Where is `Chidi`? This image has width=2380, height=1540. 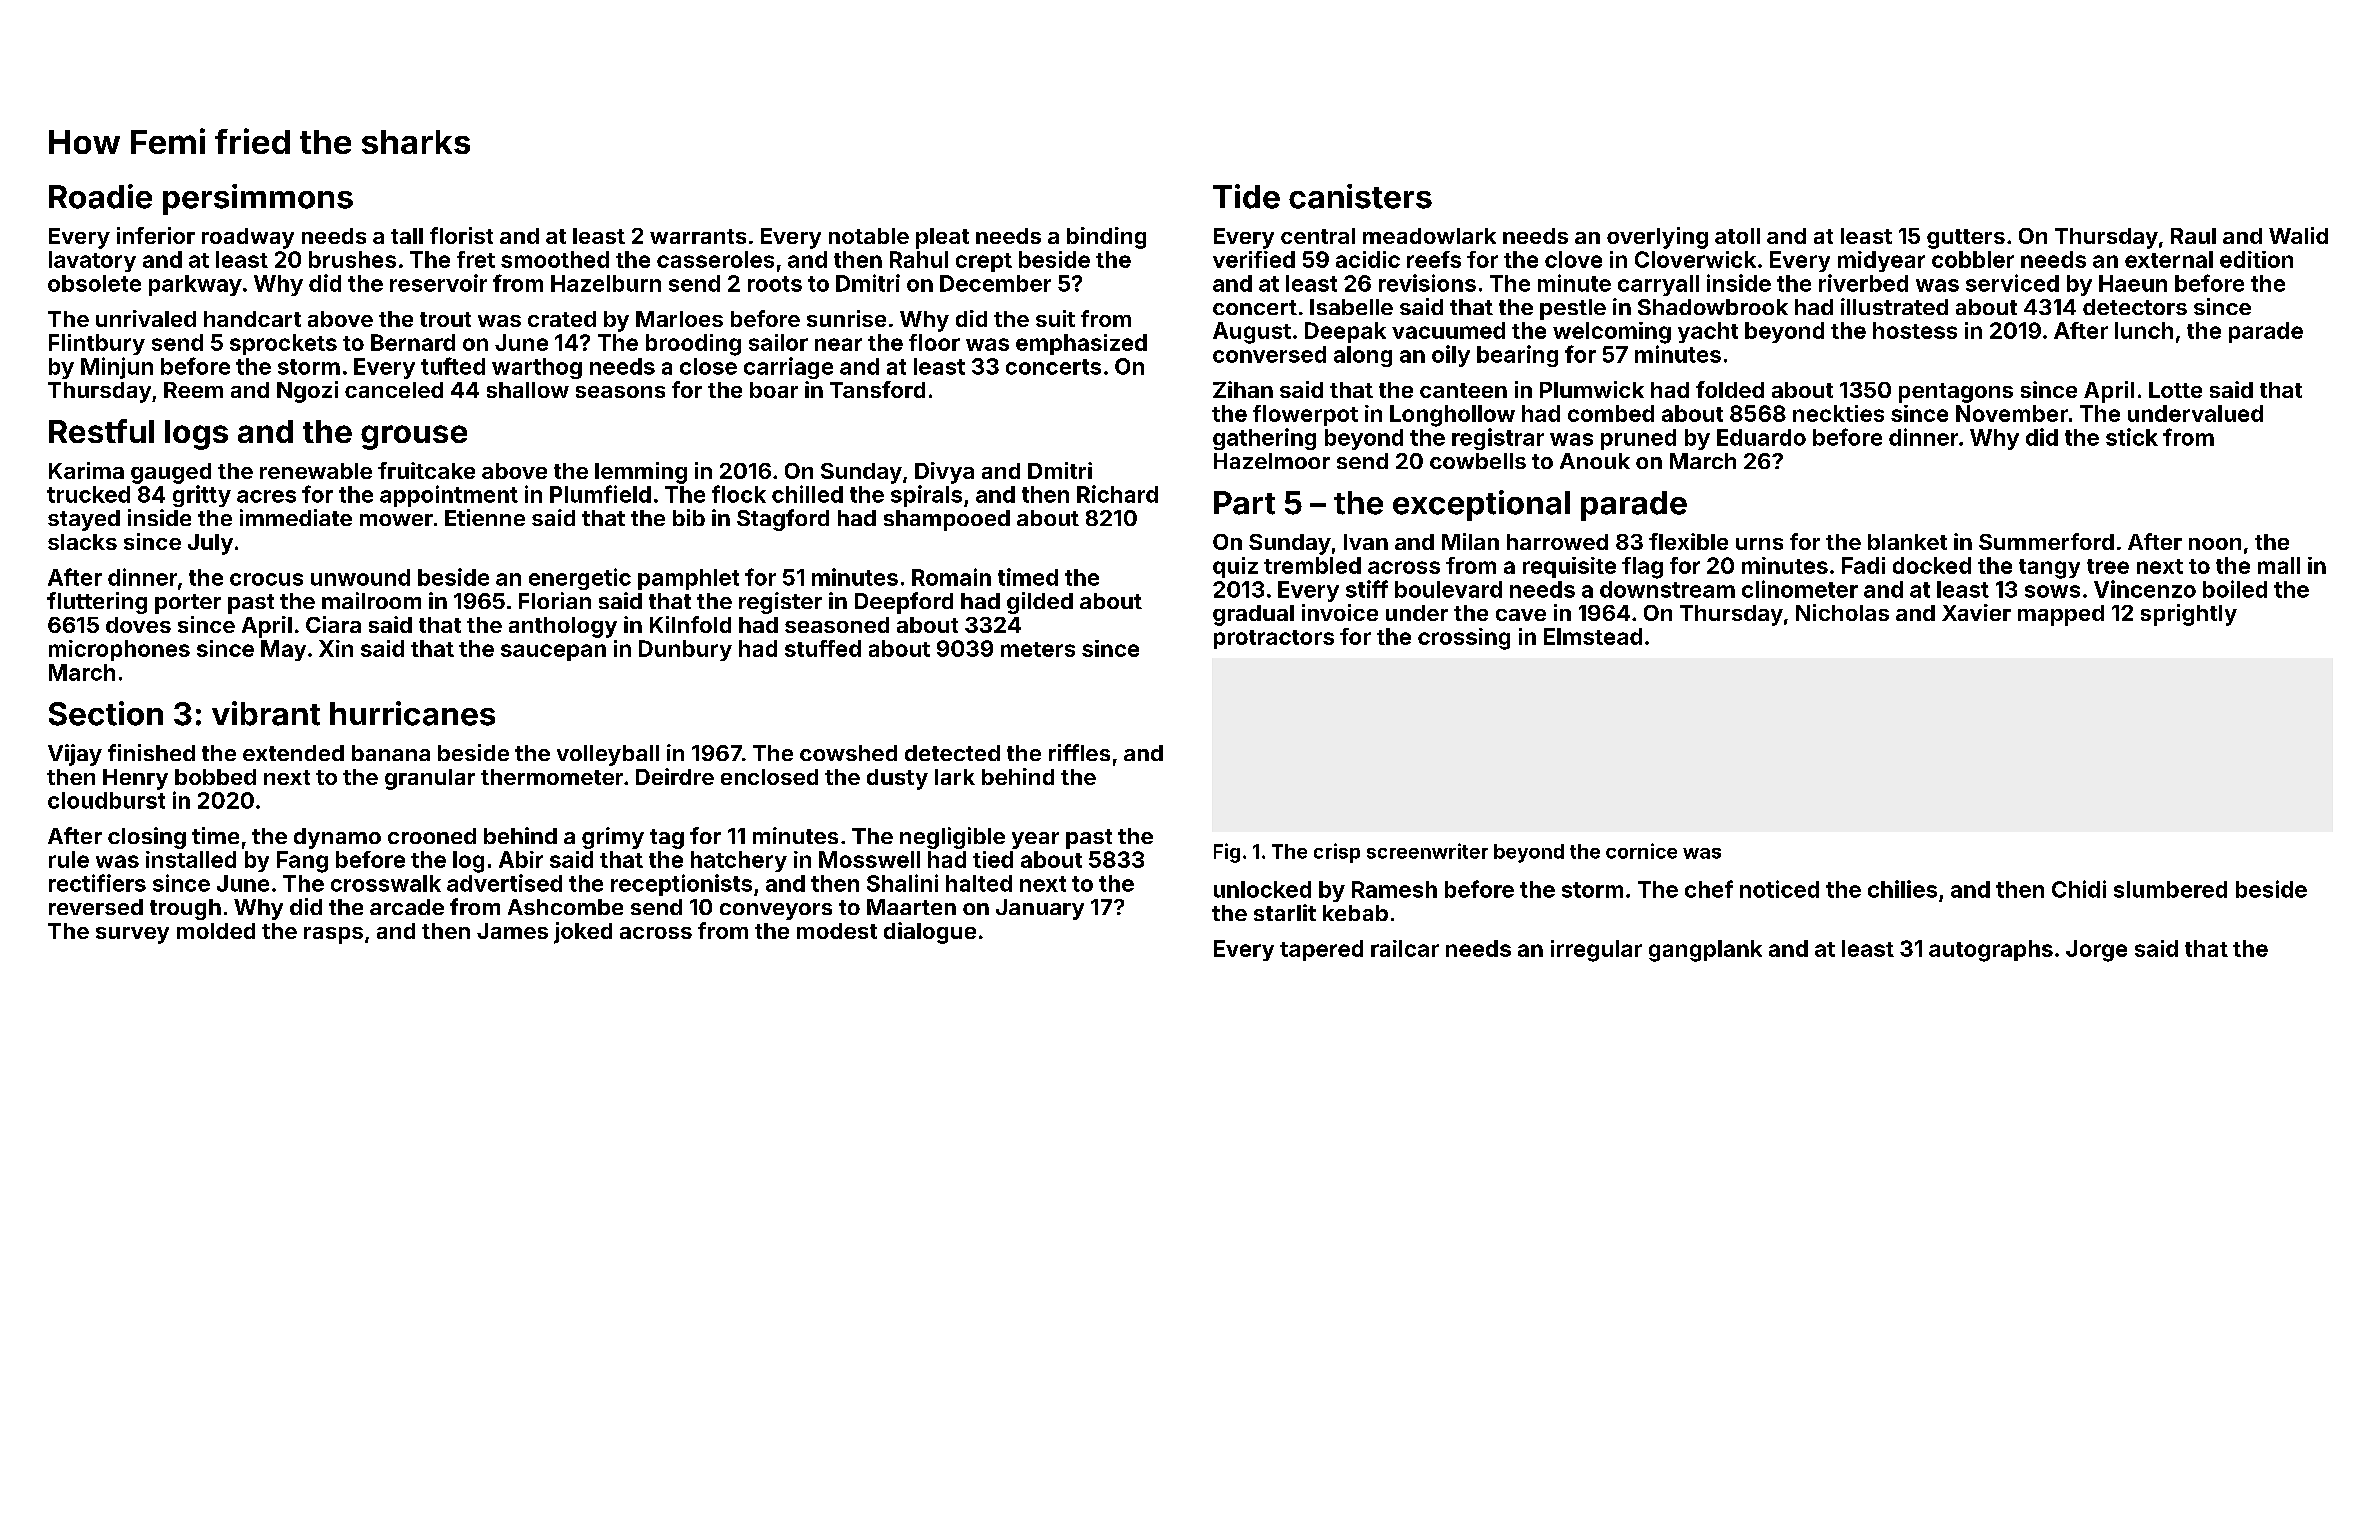
Chidi is located at coordinates (2079, 889).
